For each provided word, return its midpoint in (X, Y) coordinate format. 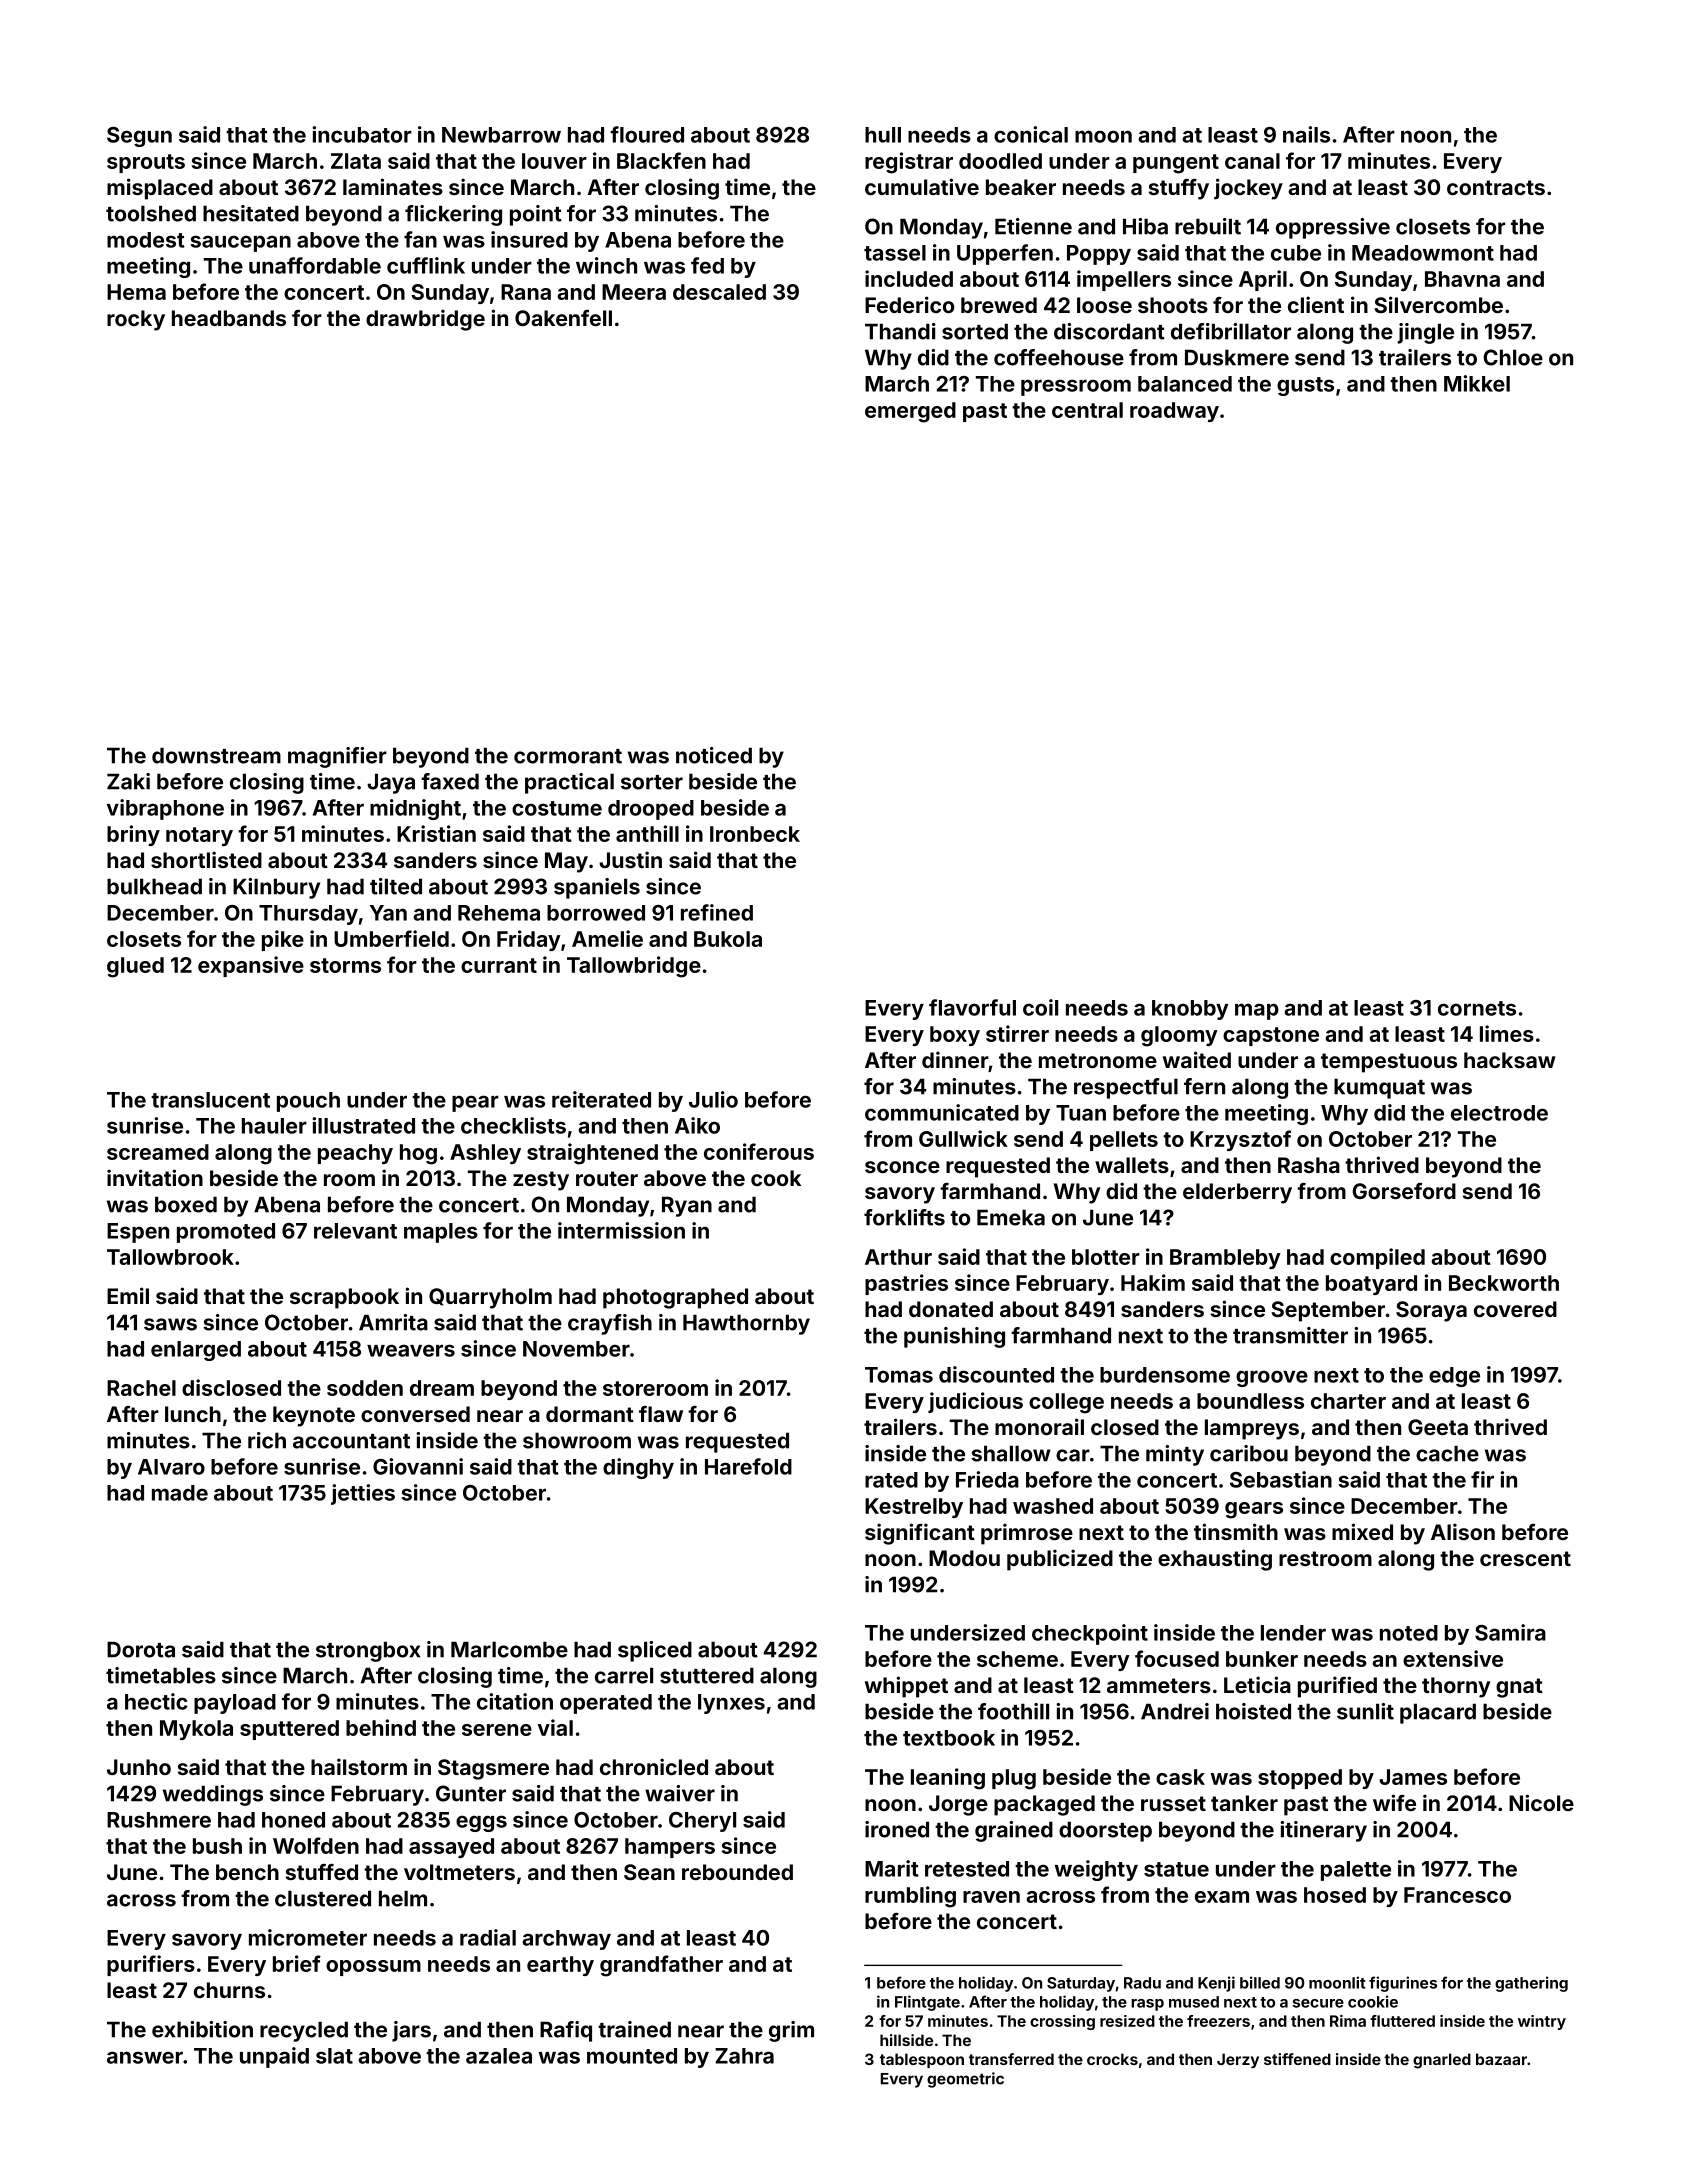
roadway (1174, 412)
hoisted (1253, 1711)
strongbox (368, 1651)
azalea (499, 2056)
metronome (1098, 1060)
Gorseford (1404, 1191)
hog (418, 1154)
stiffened (1297, 2059)
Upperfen (1005, 254)
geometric (965, 2080)
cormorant (568, 756)
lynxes (731, 1704)
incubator (362, 134)
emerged (910, 412)
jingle (1425, 333)
